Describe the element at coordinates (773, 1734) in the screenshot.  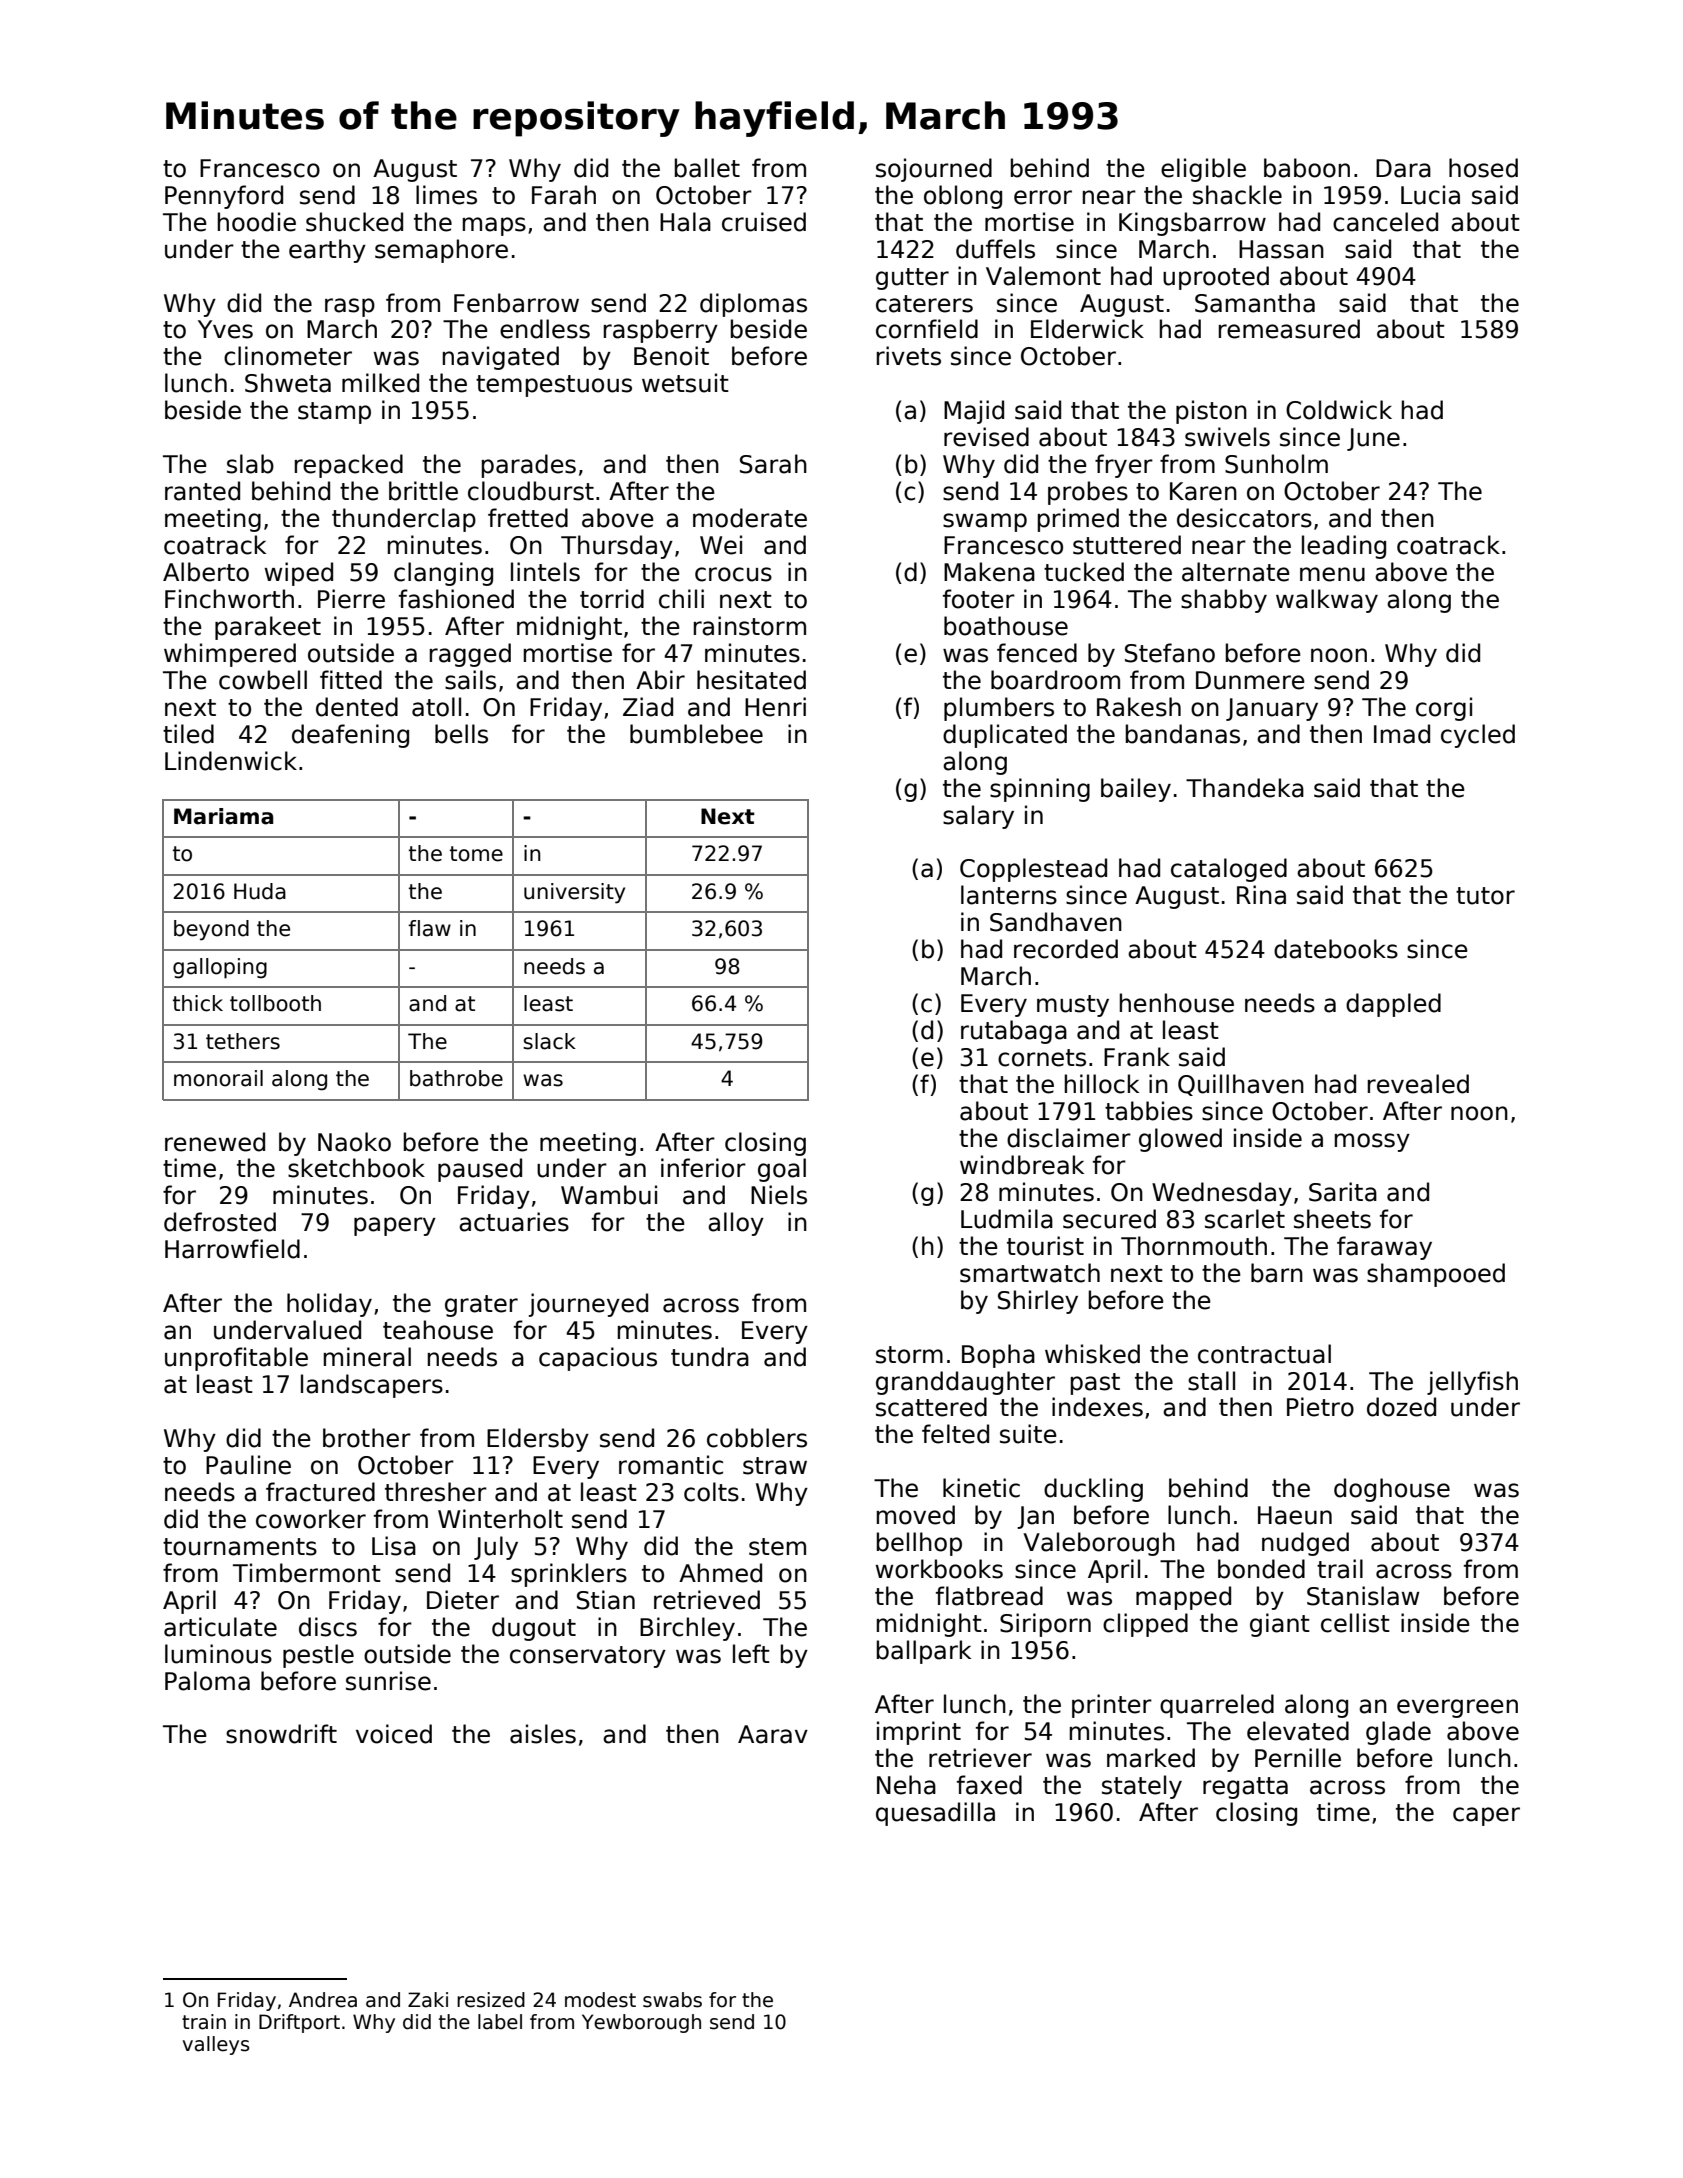
I see `Aarav` at that location.
